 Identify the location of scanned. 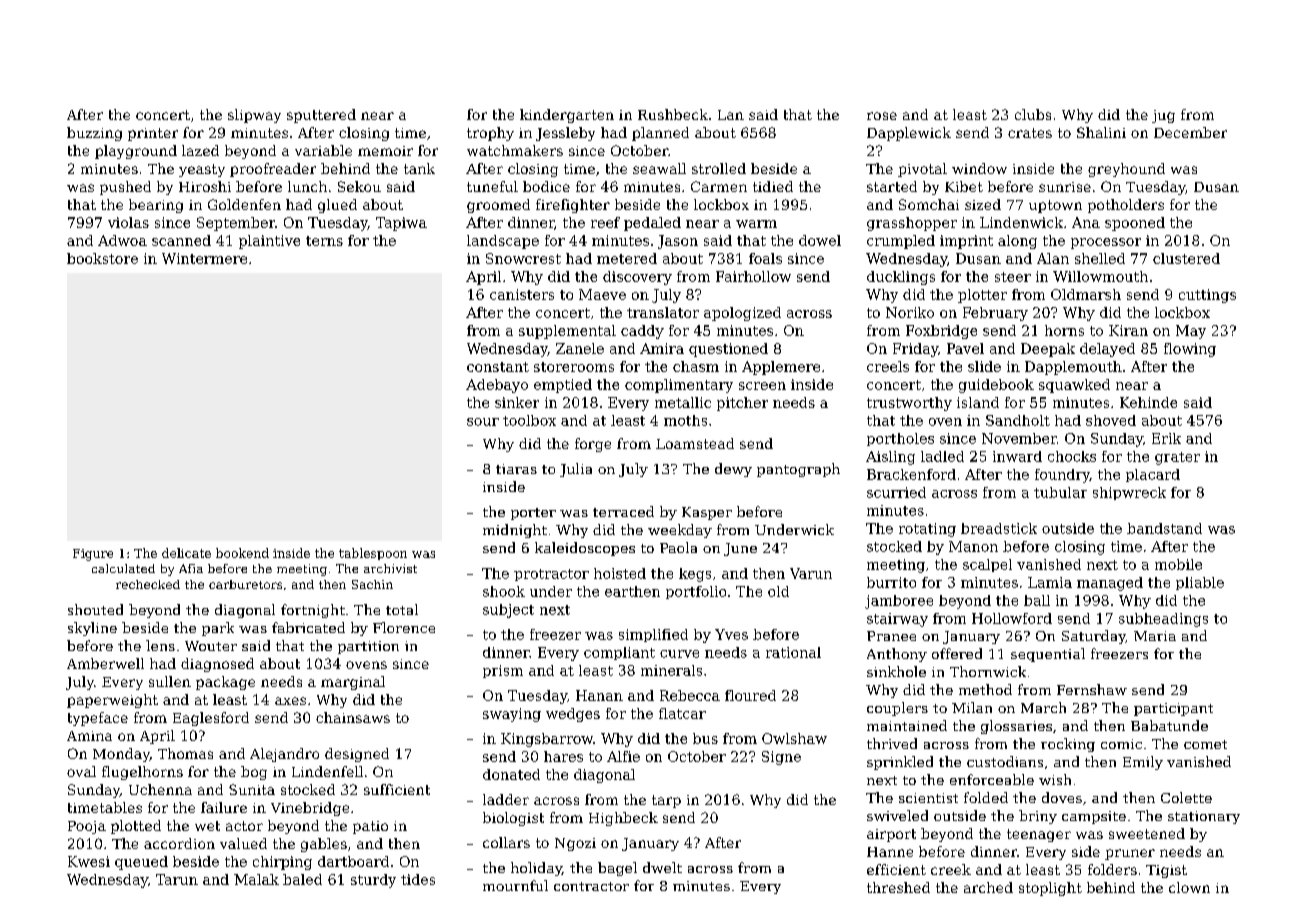
(181, 240).
